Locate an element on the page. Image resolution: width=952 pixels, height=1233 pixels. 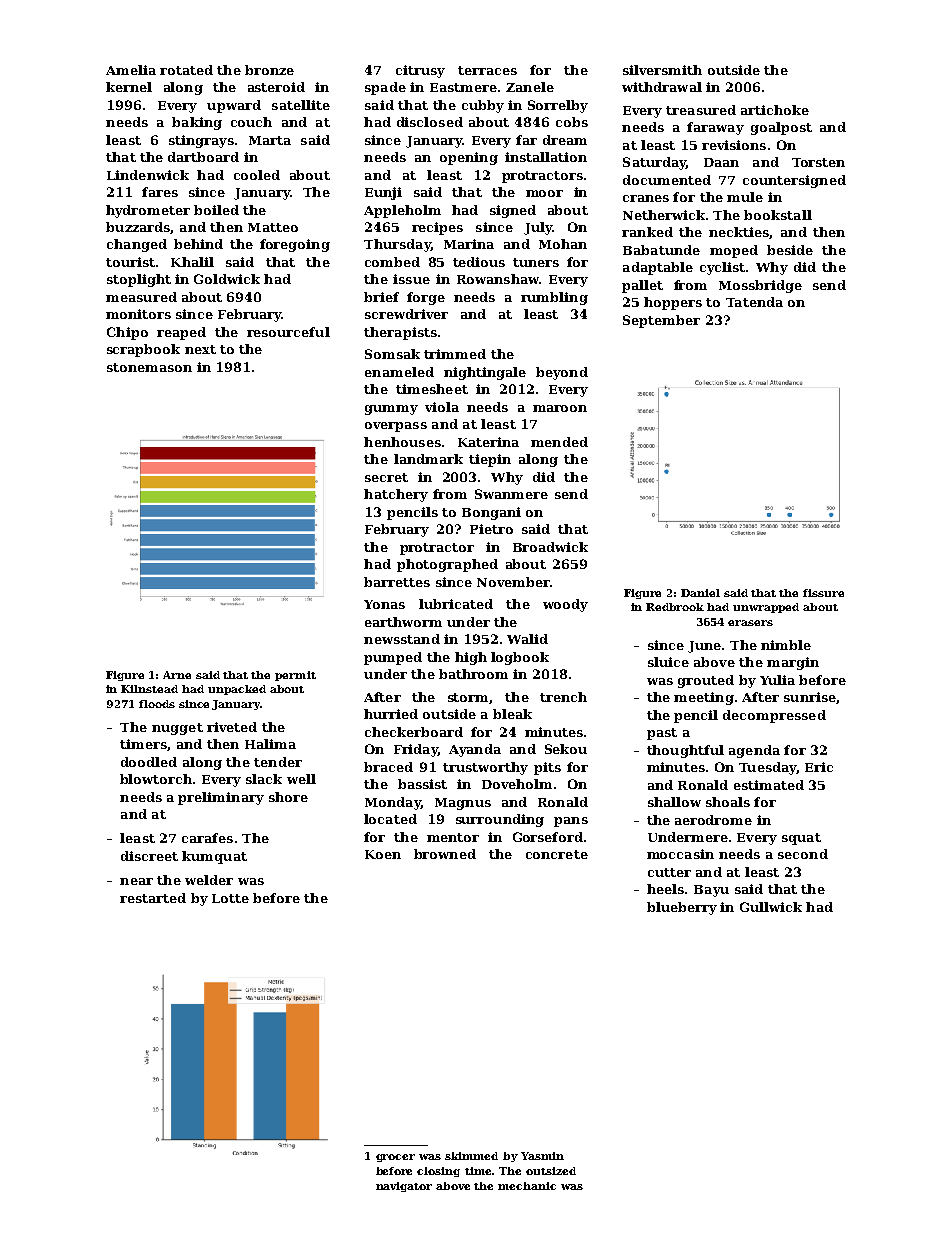
Tatenda is located at coordinates (754, 302).
